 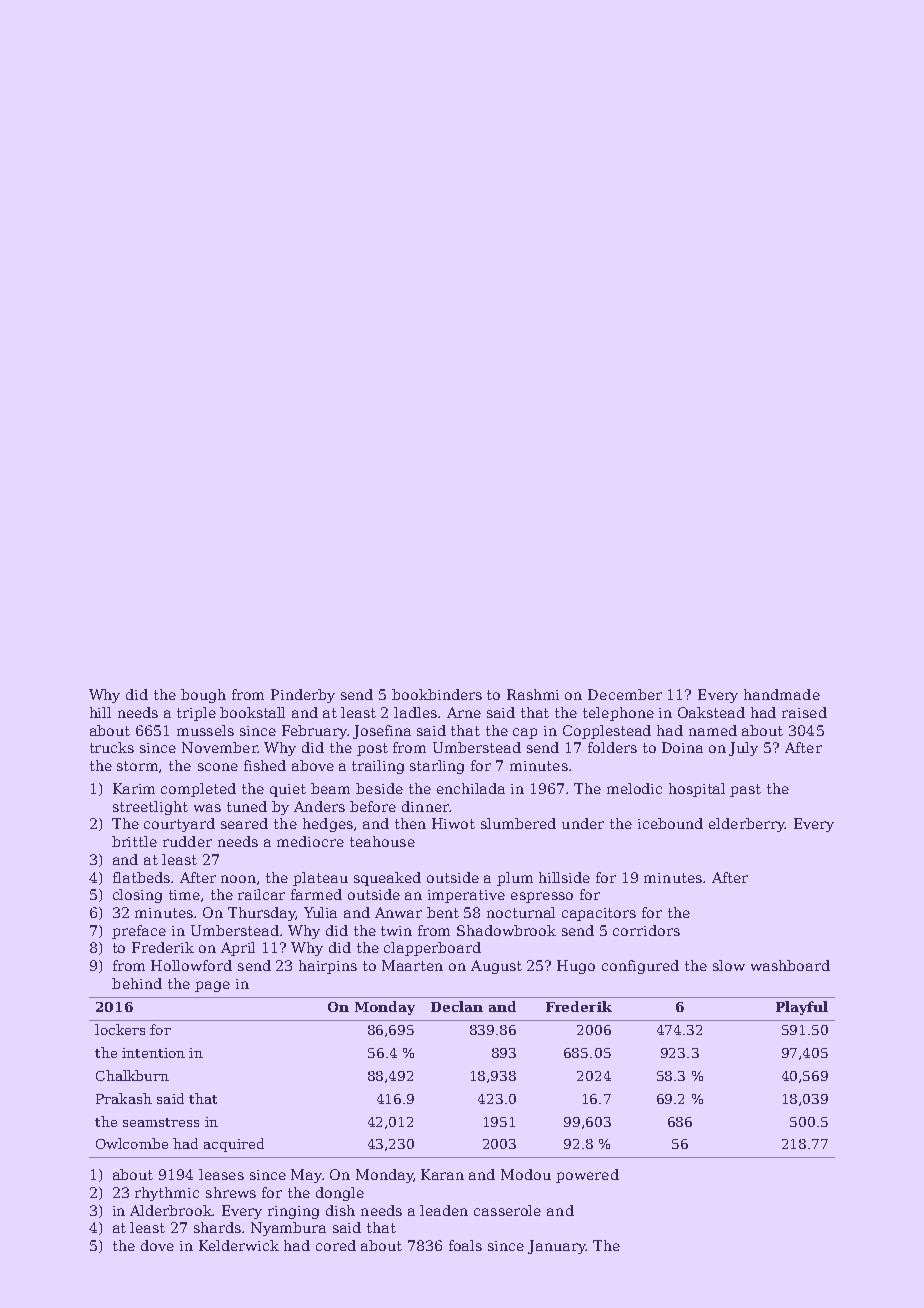 I want to click on plateau, so click(x=320, y=879).
